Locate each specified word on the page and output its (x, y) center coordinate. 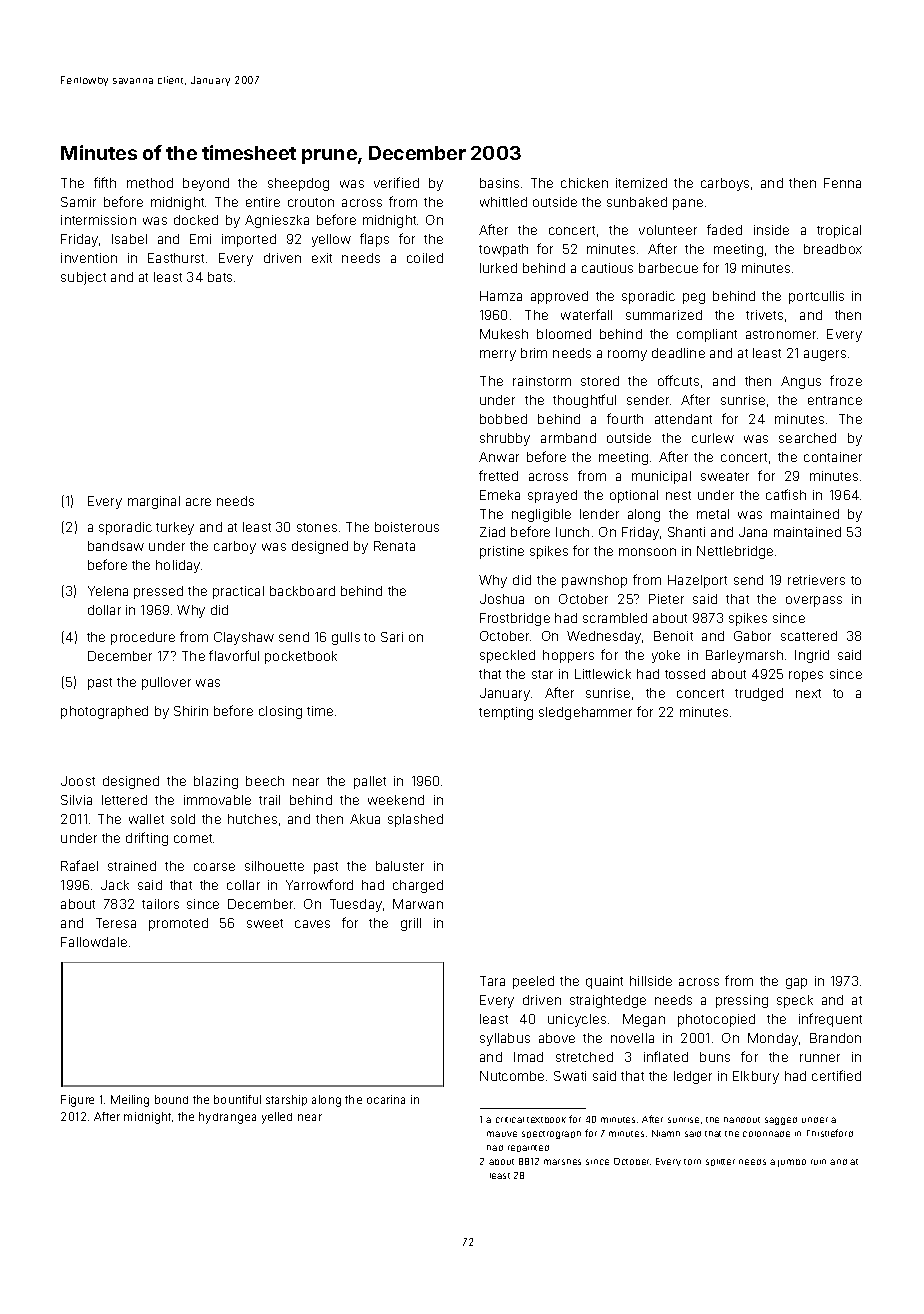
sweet (265, 923)
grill (411, 924)
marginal (154, 502)
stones (317, 527)
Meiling (130, 1101)
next (808, 693)
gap (796, 983)
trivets (764, 315)
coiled (425, 258)
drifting (147, 839)
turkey (175, 528)
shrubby (505, 439)
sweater (725, 476)
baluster (400, 866)
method (150, 183)
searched (807, 438)
